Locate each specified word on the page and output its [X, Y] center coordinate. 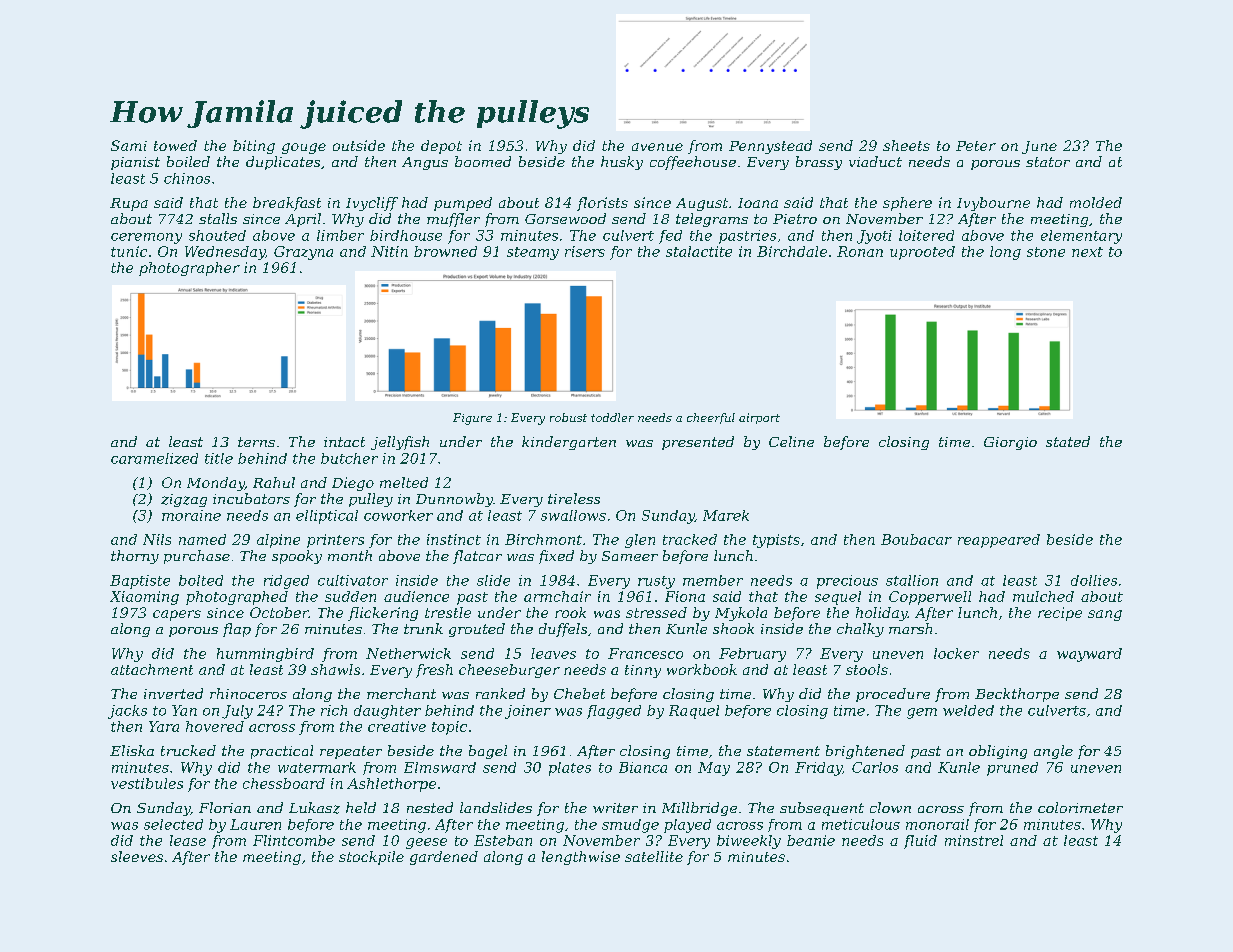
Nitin [389, 251]
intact [344, 442]
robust [568, 417]
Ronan [860, 251]
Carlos [875, 767]
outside [359, 145]
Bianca [643, 767]
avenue [657, 147]
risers [585, 251]
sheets [906, 145]
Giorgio [1010, 443]
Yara [164, 726]
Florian [225, 807]
